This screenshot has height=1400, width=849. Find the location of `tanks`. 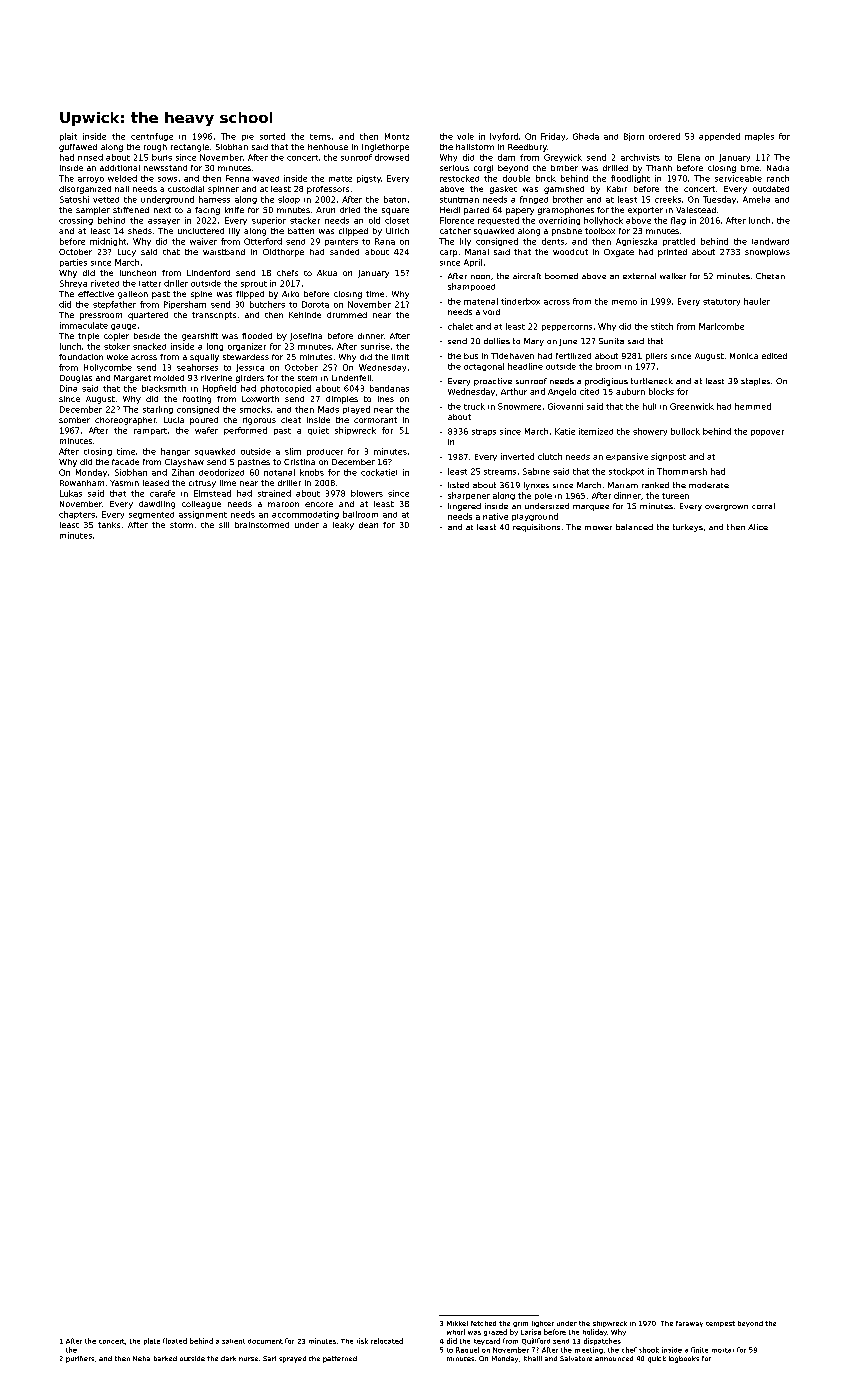

tanks is located at coordinates (109, 525).
